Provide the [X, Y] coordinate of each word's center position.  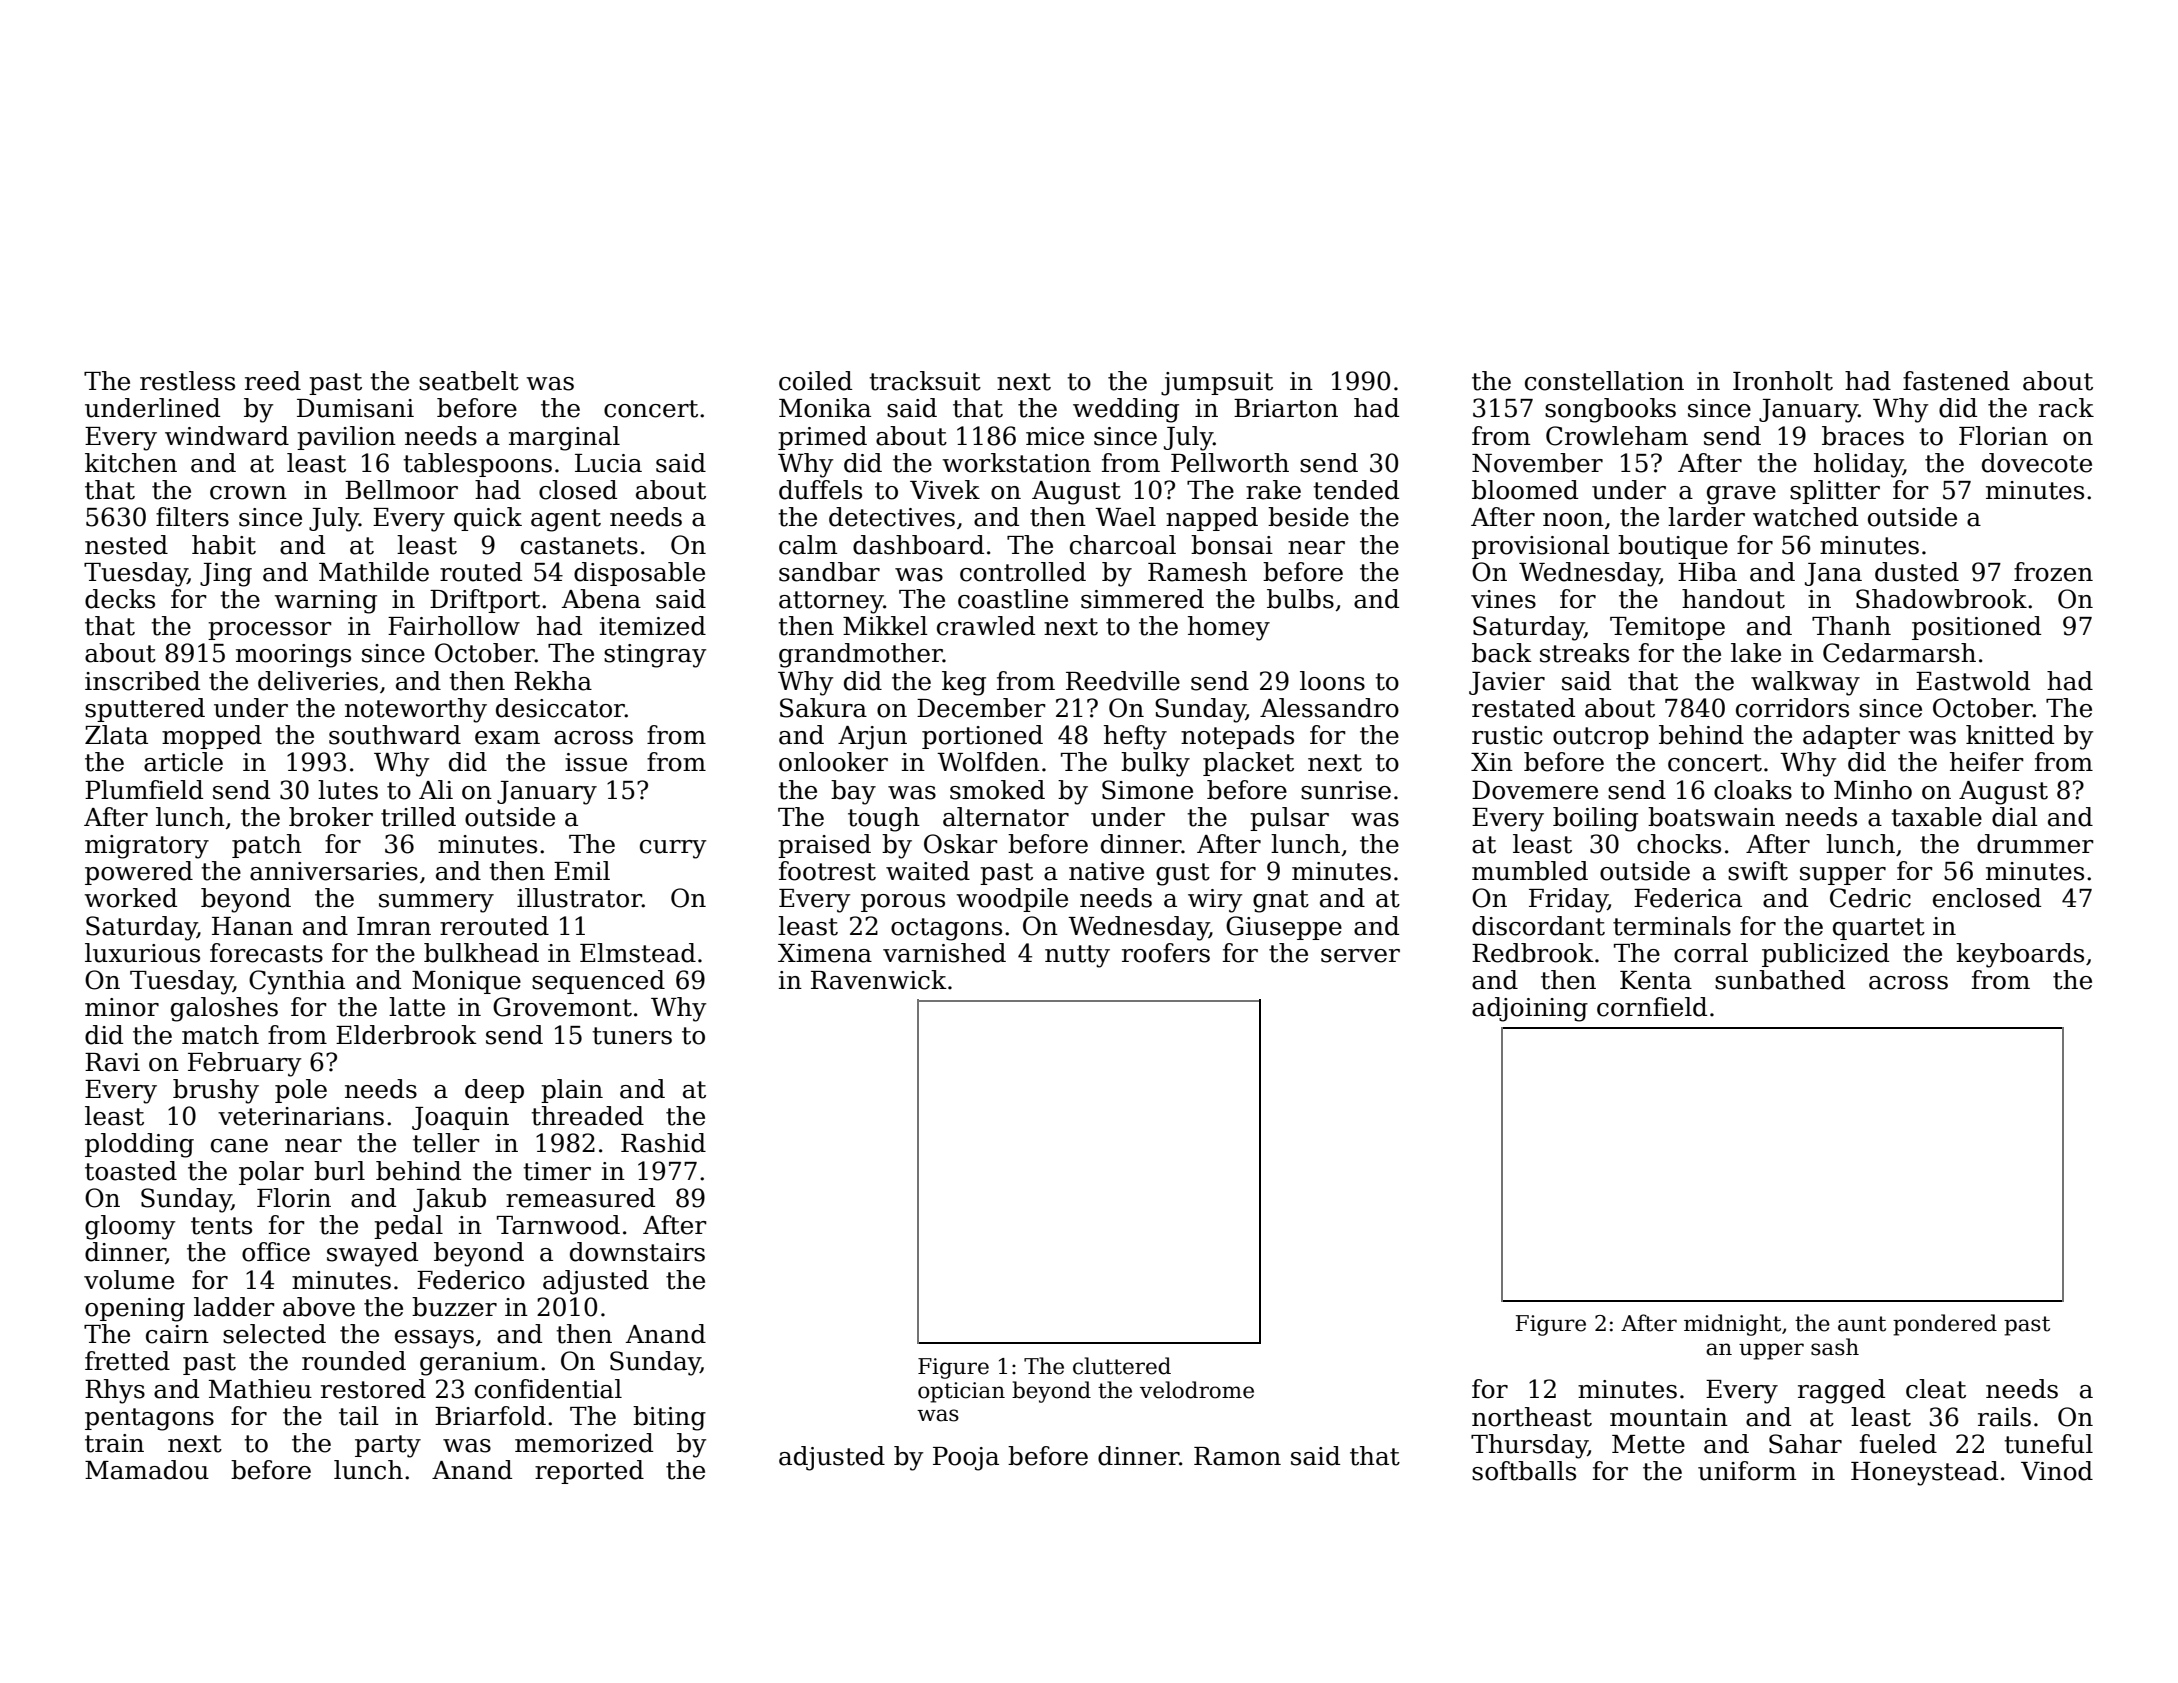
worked [130, 898]
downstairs [637, 1252]
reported [589, 1472]
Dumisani [355, 408]
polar [271, 1173]
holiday [1858, 465]
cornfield [1652, 1007]
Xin [1492, 762]
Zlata [116, 735]
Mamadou [147, 1470]
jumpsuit [1217, 384]
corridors [1792, 708]
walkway [1805, 683]
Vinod [2057, 1471]
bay [853, 792]
